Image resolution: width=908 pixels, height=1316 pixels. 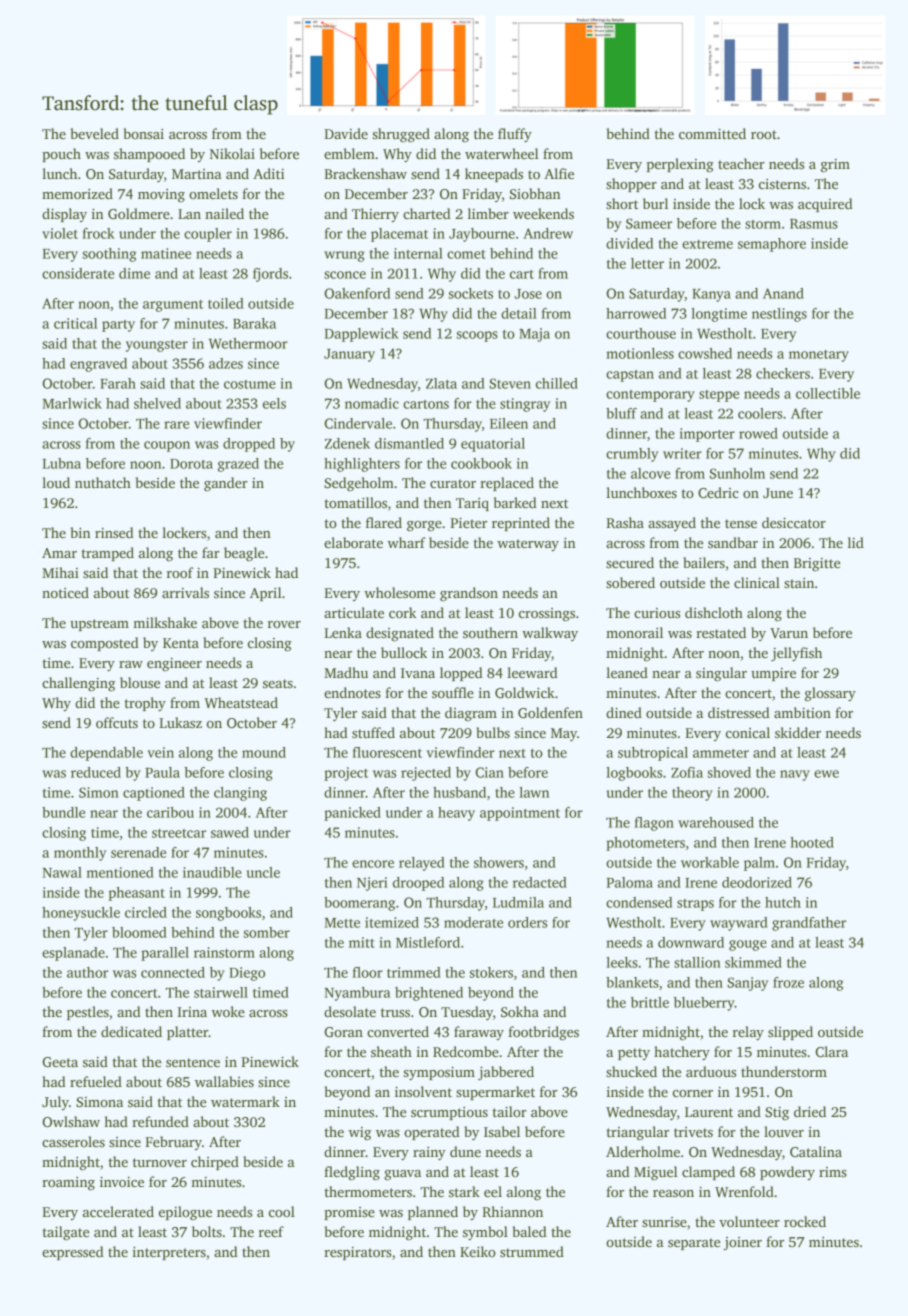 What do you see at coordinates (856, 542) in the screenshot?
I see `lid` at bounding box center [856, 542].
